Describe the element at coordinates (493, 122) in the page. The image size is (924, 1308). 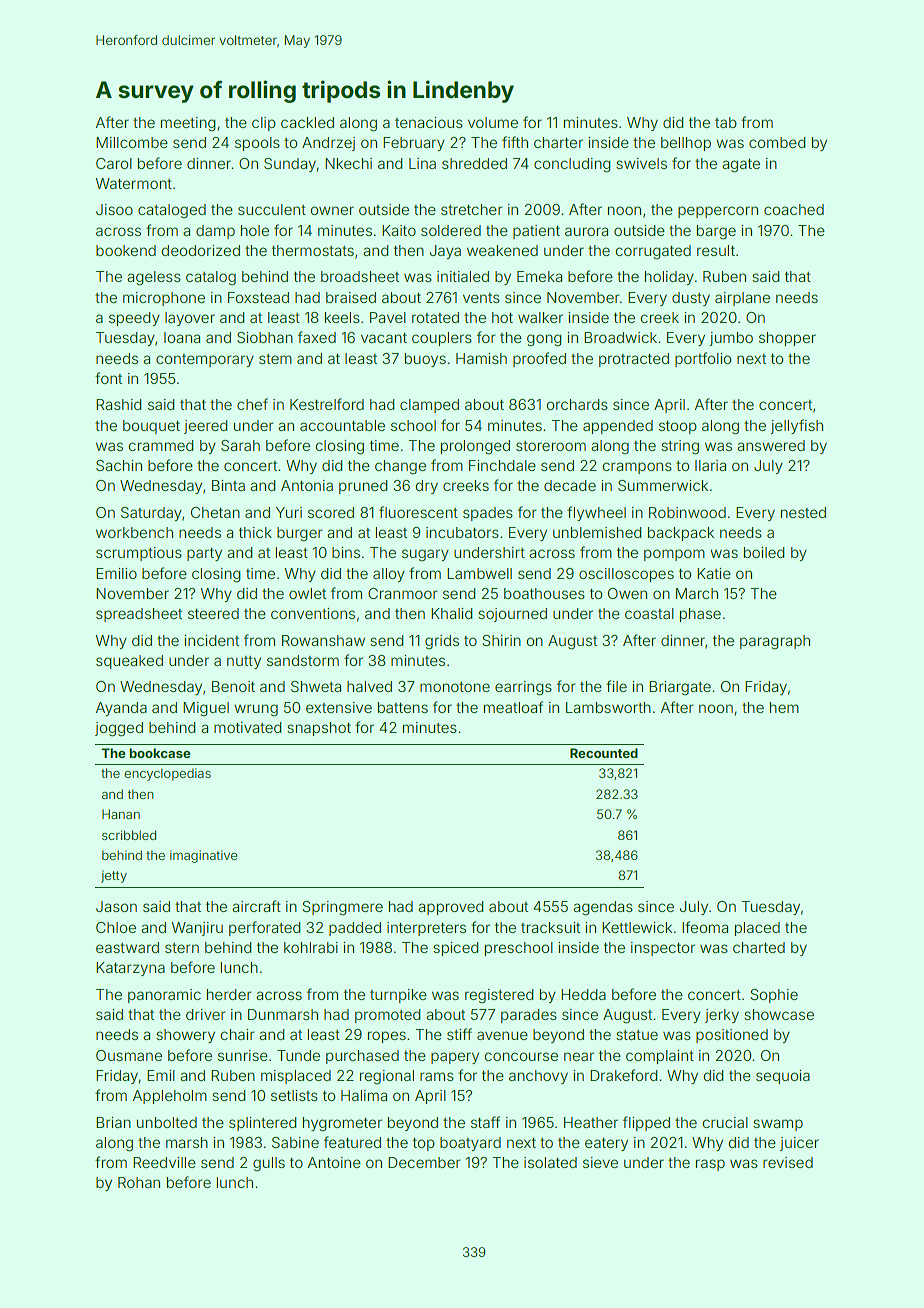
I see `volume` at that location.
